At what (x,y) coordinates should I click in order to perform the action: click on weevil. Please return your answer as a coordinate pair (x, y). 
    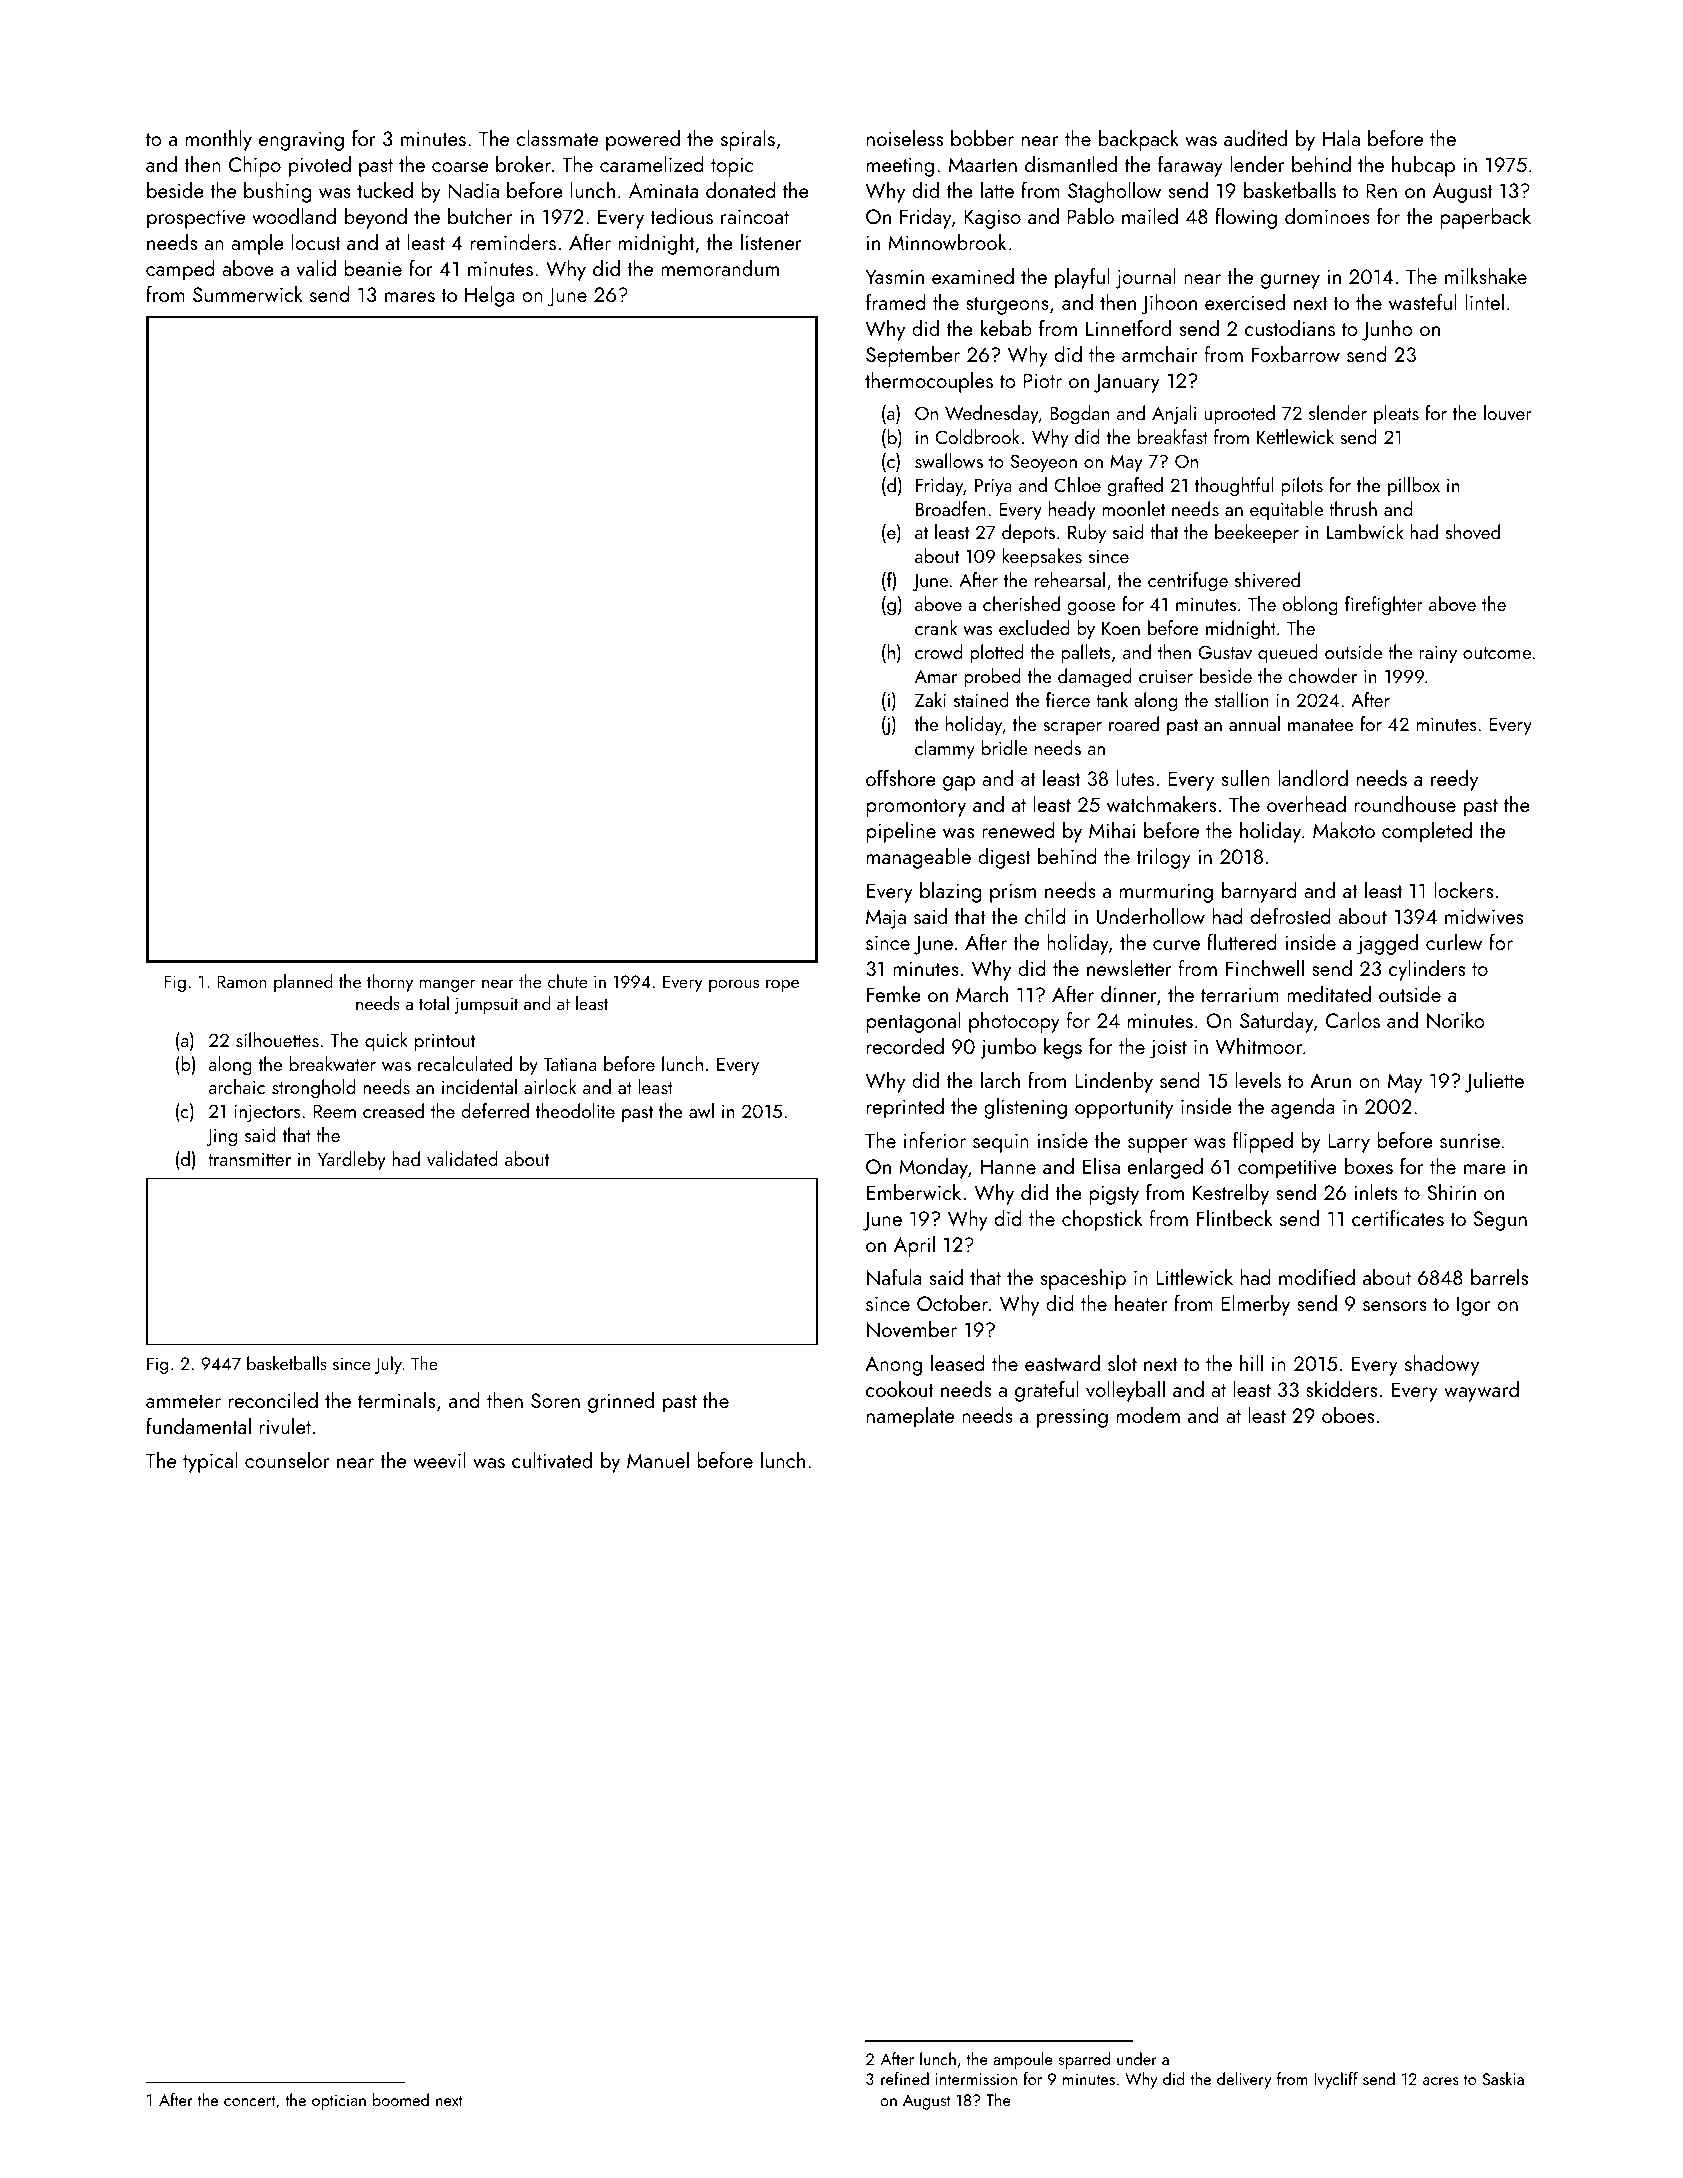
    Looking at the image, I should click on (439, 1460).
